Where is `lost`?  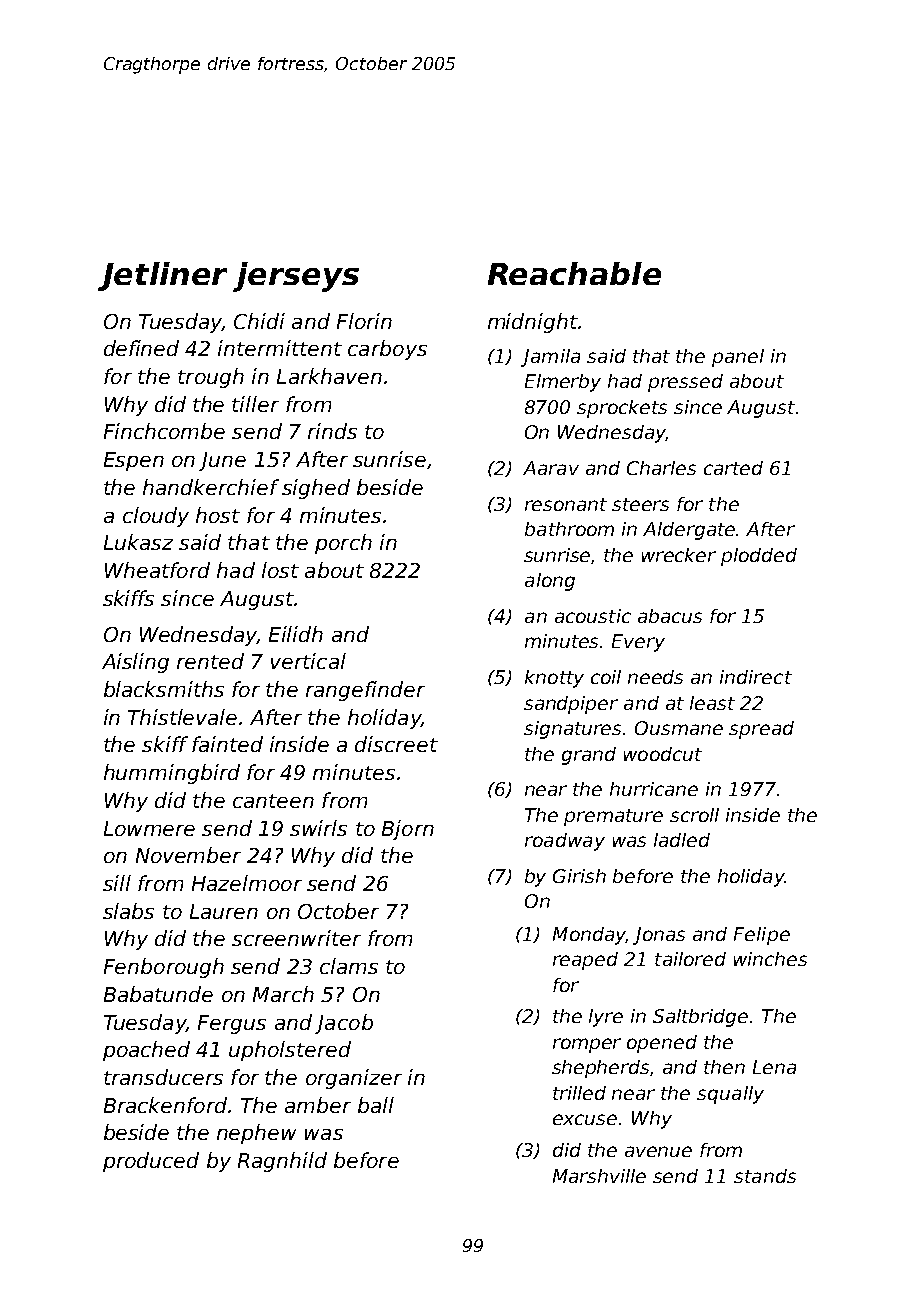 lost is located at coordinates (280, 570).
